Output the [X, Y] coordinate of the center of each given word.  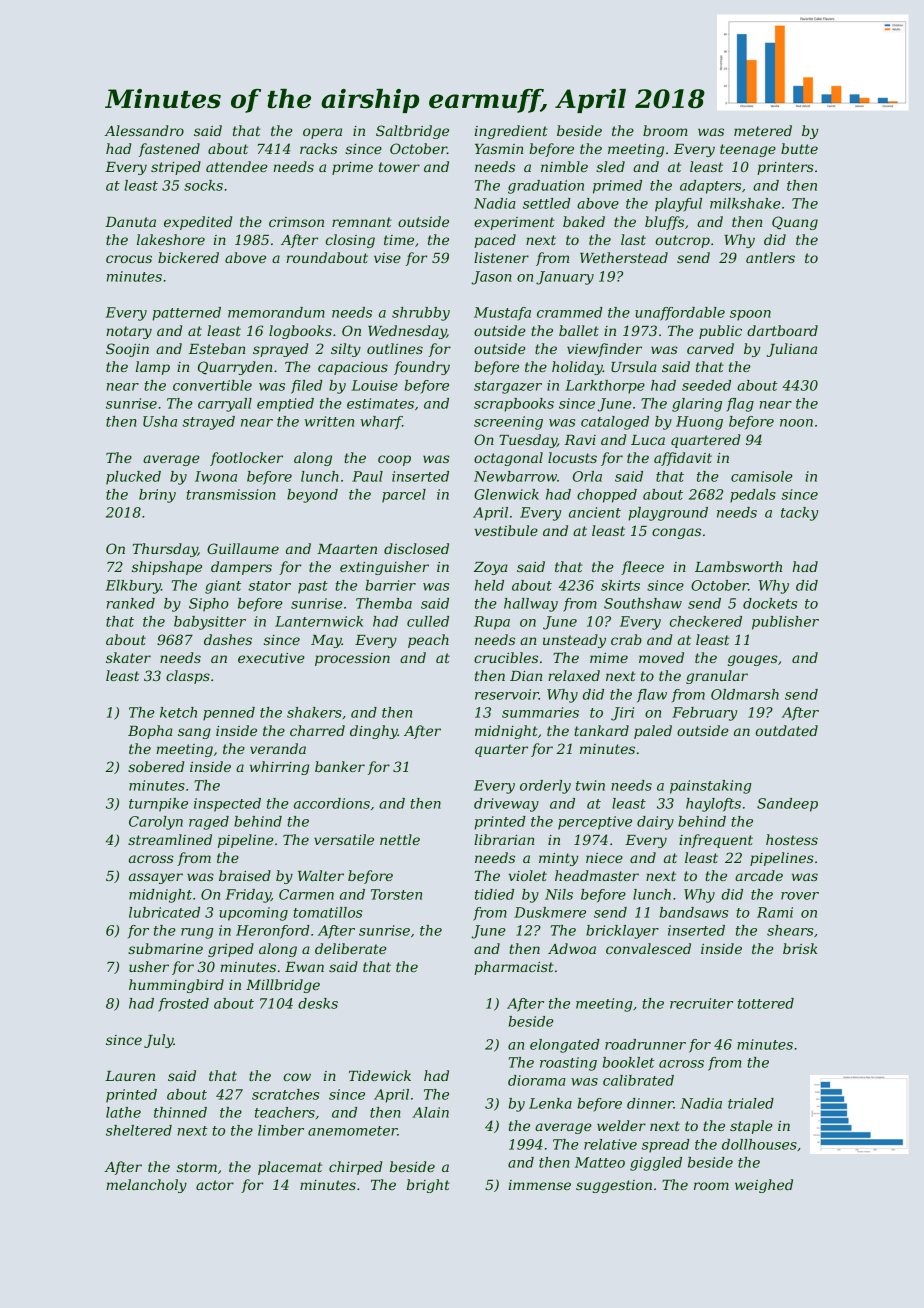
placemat [290, 1168]
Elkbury [133, 587]
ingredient [511, 132]
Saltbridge [412, 132]
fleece [642, 568]
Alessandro [144, 130]
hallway [531, 605]
